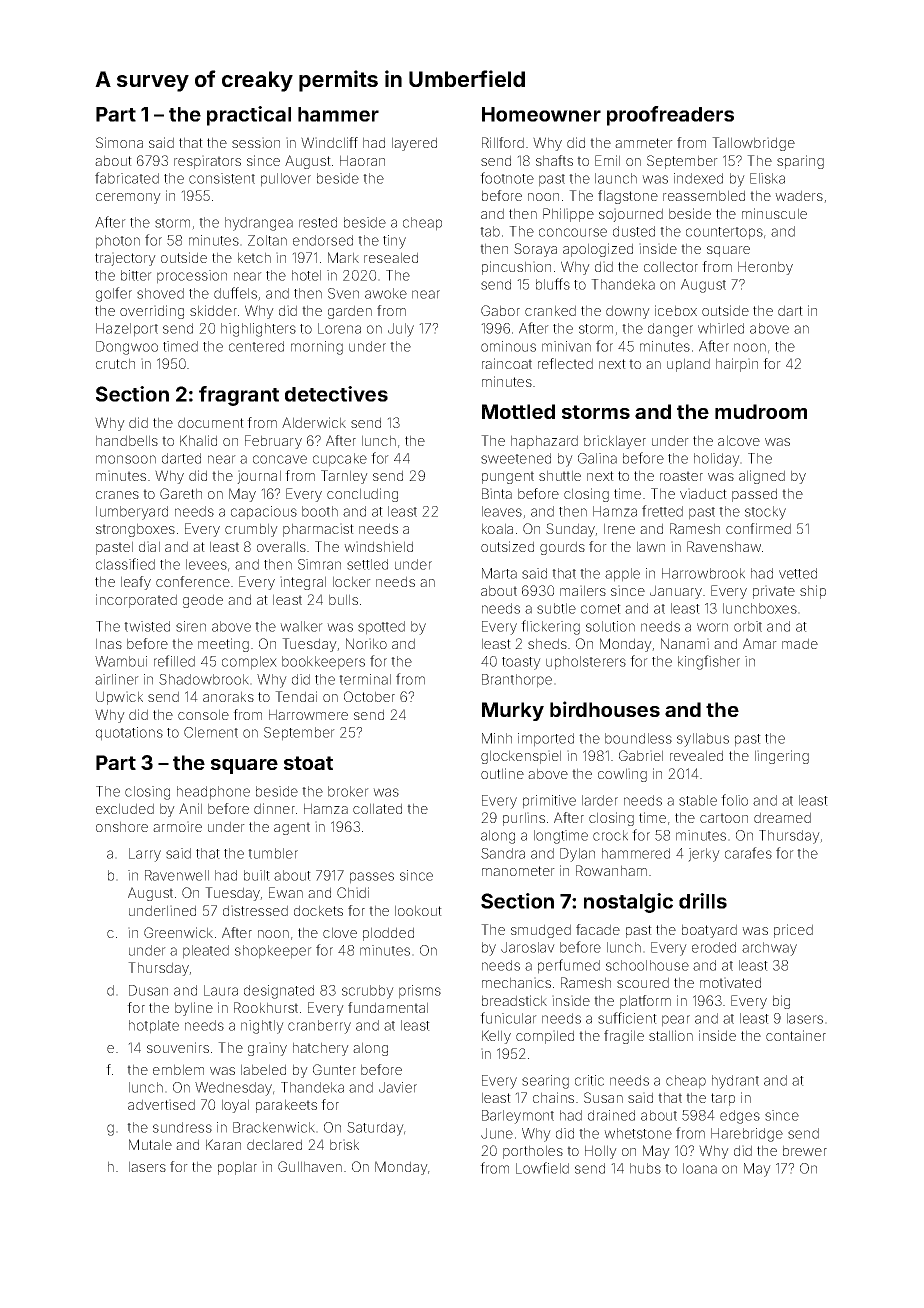 This document has height=1308, width=924. I want to click on Holly, so click(601, 1152).
